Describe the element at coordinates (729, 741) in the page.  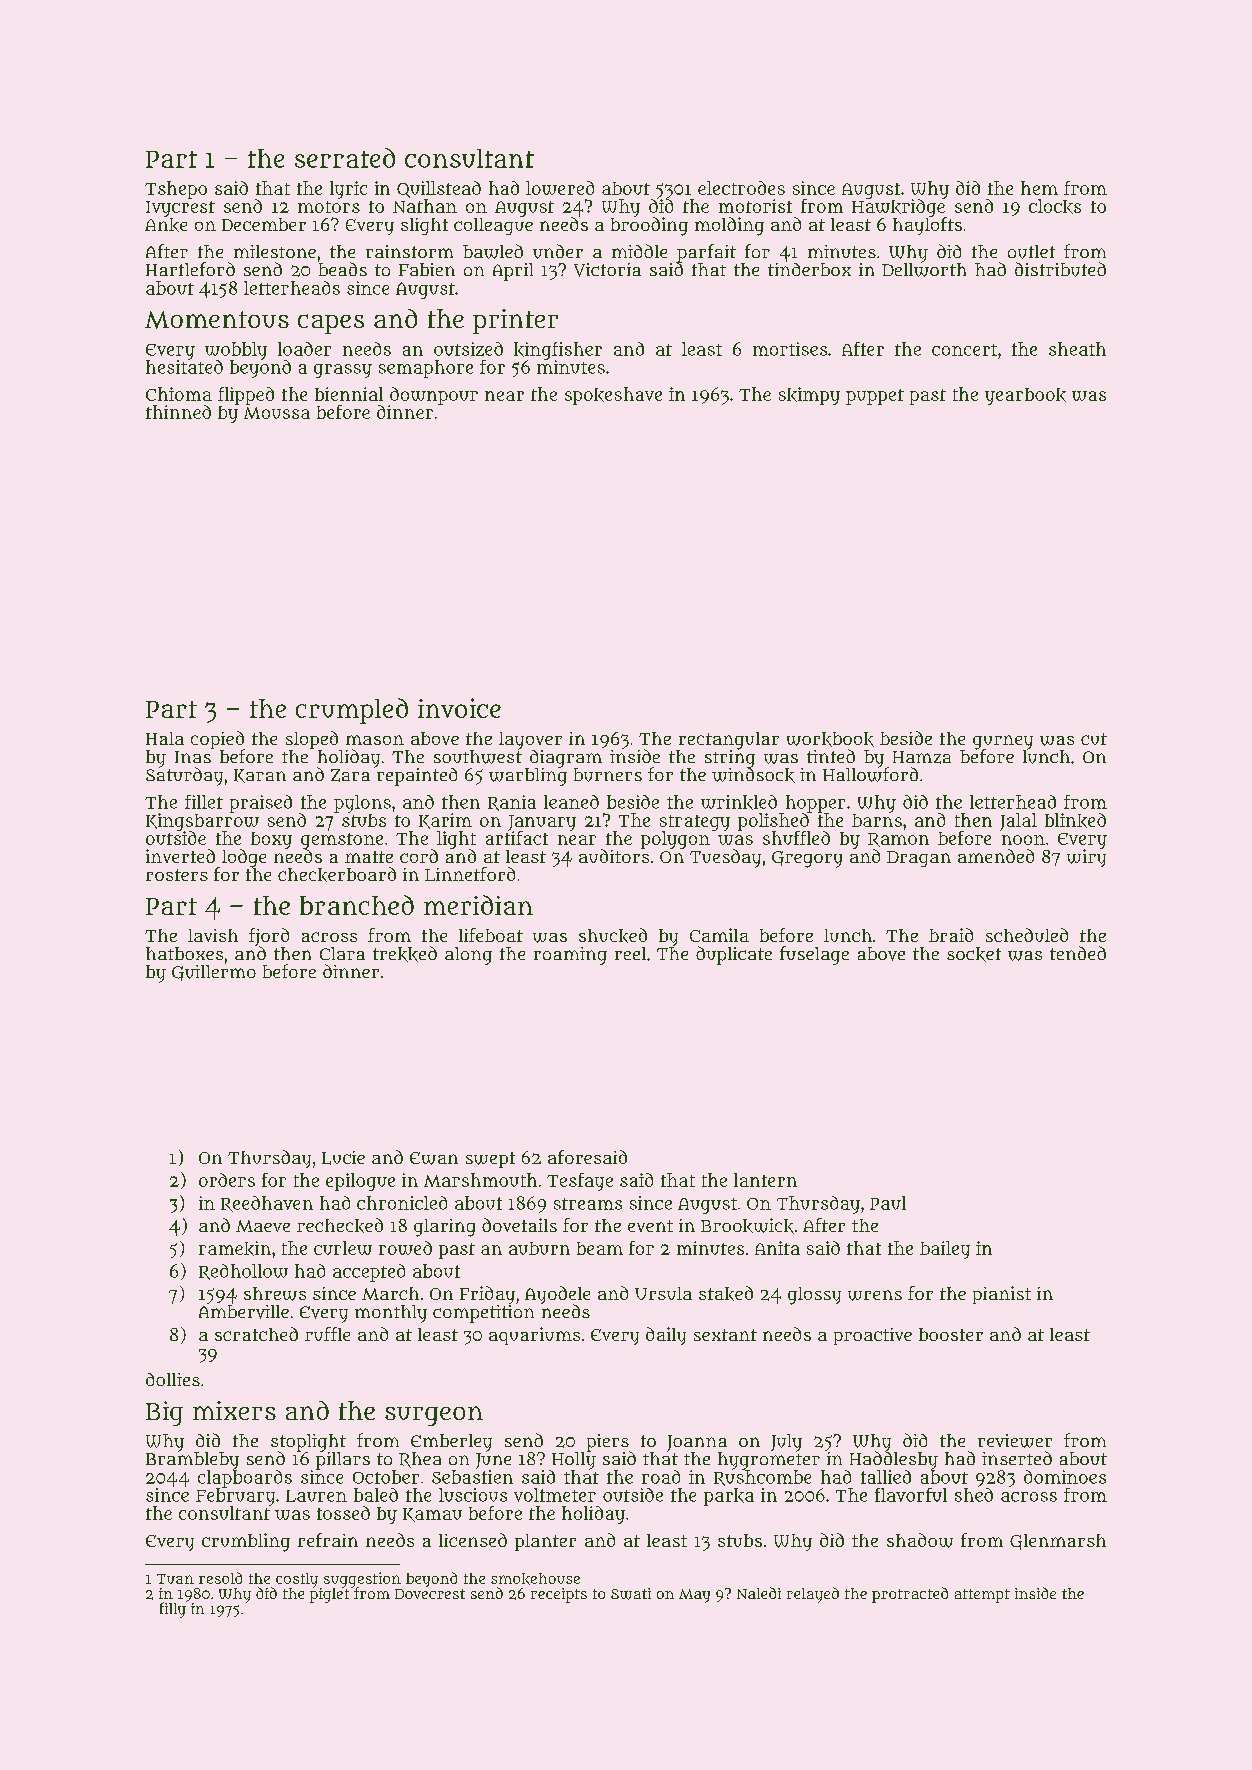
I see `rectangular` at that location.
